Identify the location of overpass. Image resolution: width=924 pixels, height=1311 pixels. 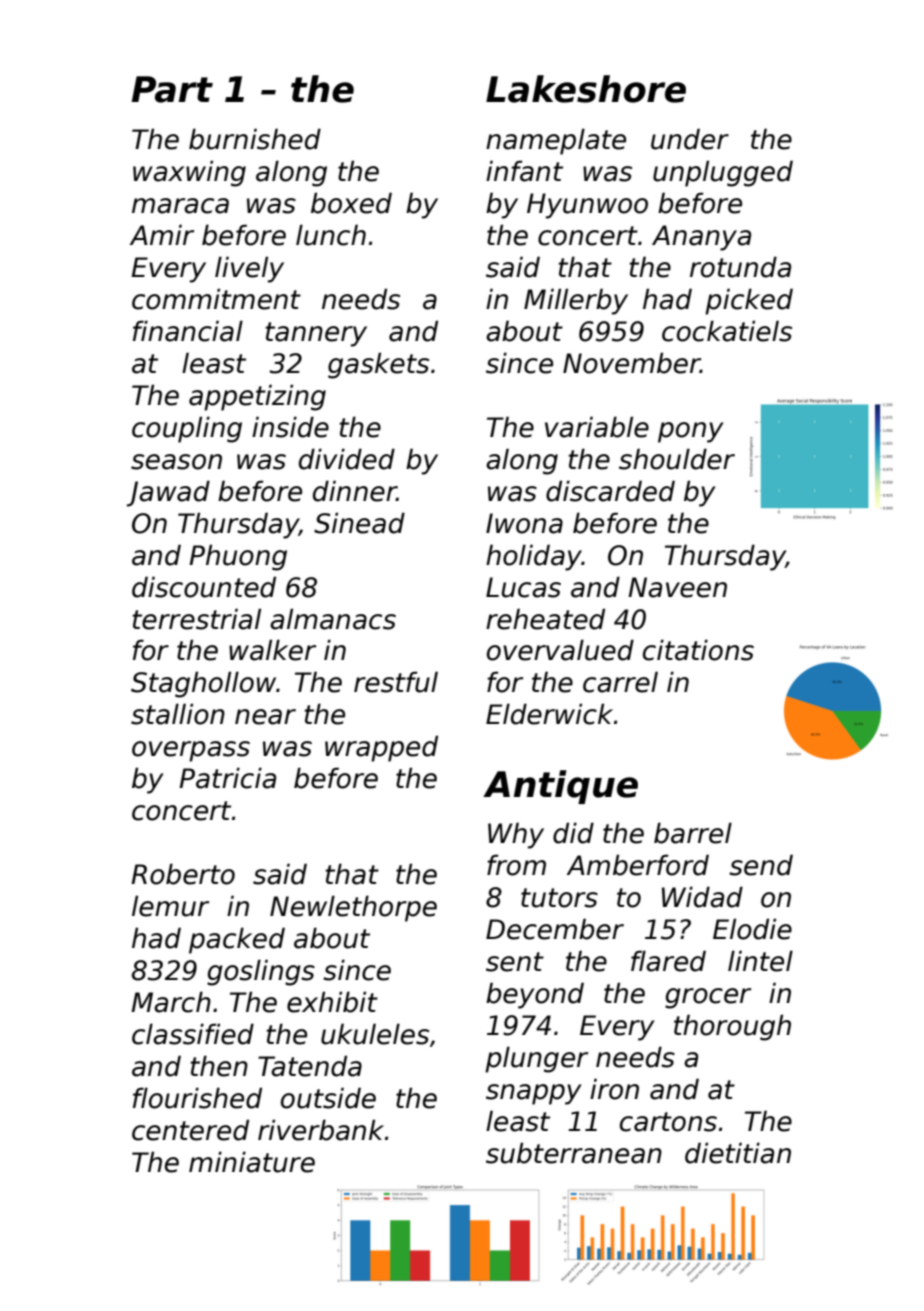
(191, 751).
